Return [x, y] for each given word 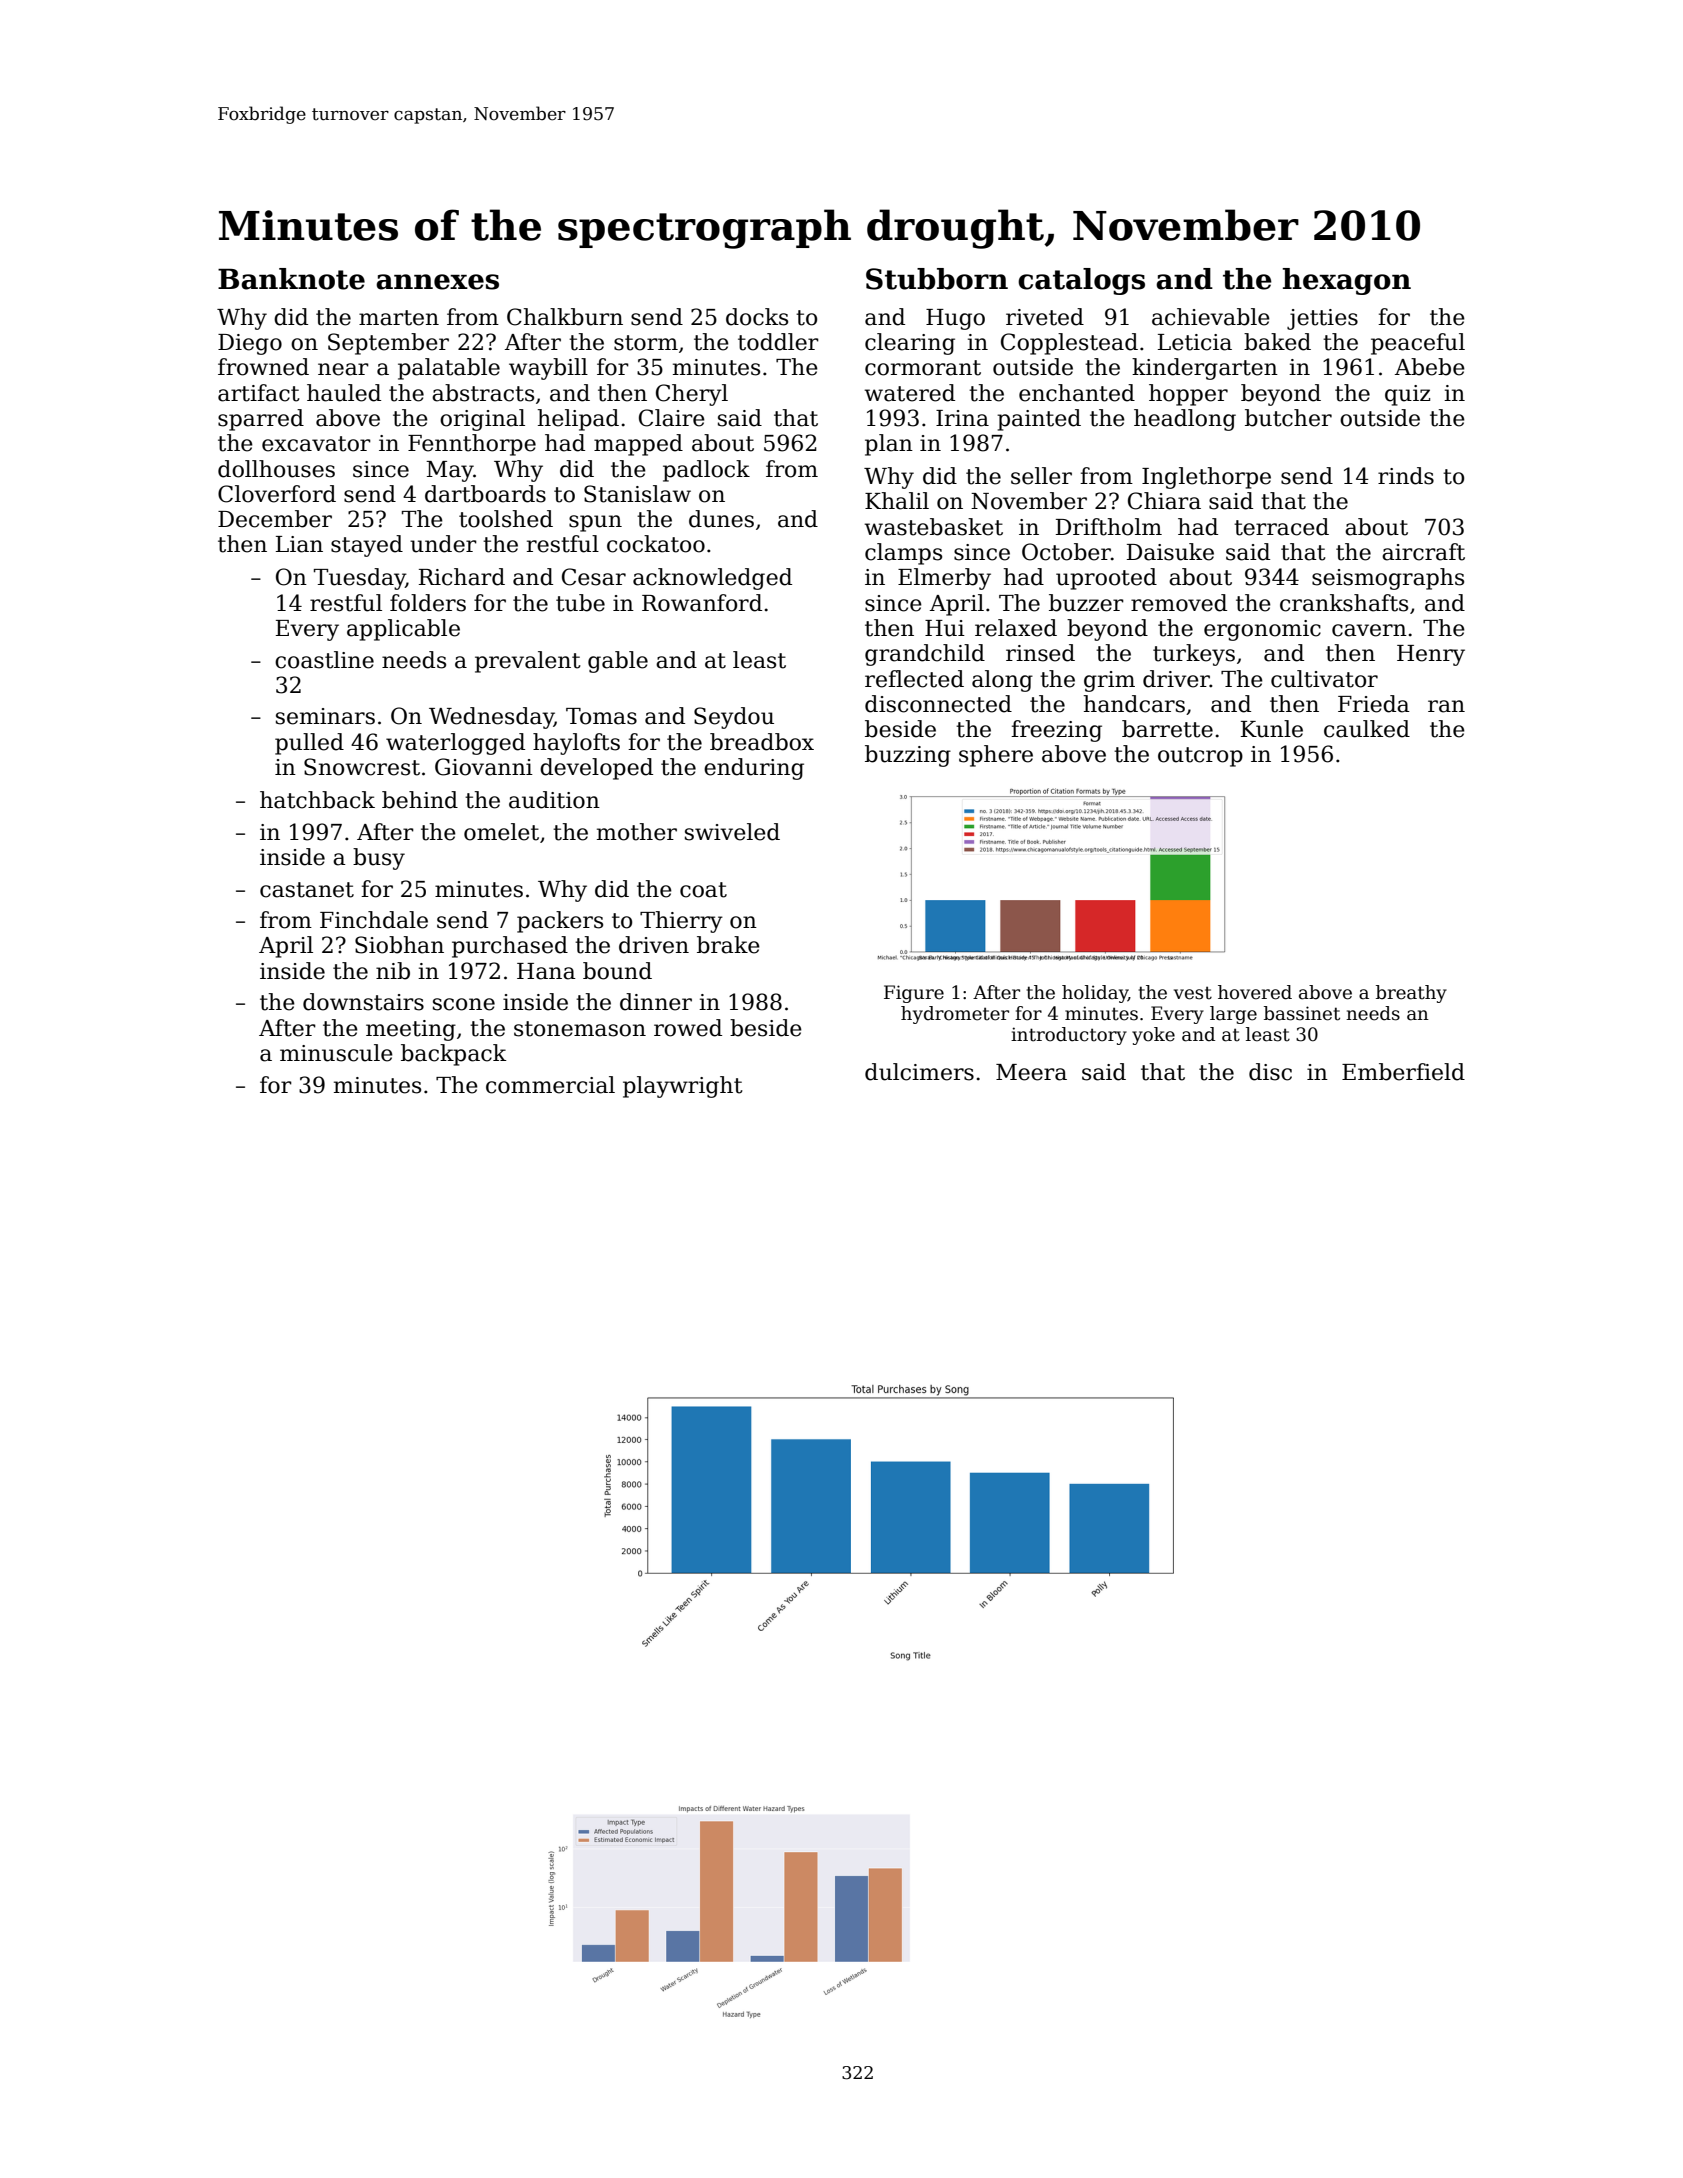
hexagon [1346, 281]
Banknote [291, 279]
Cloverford [277, 494]
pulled [309, 744]
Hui [945, 628]
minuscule [336, 1053]
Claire [672, 418]
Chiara [1164, 501]
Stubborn [937, 279]
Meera [1031, 1072]
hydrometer [955, 1015]
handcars [1134, 704]
